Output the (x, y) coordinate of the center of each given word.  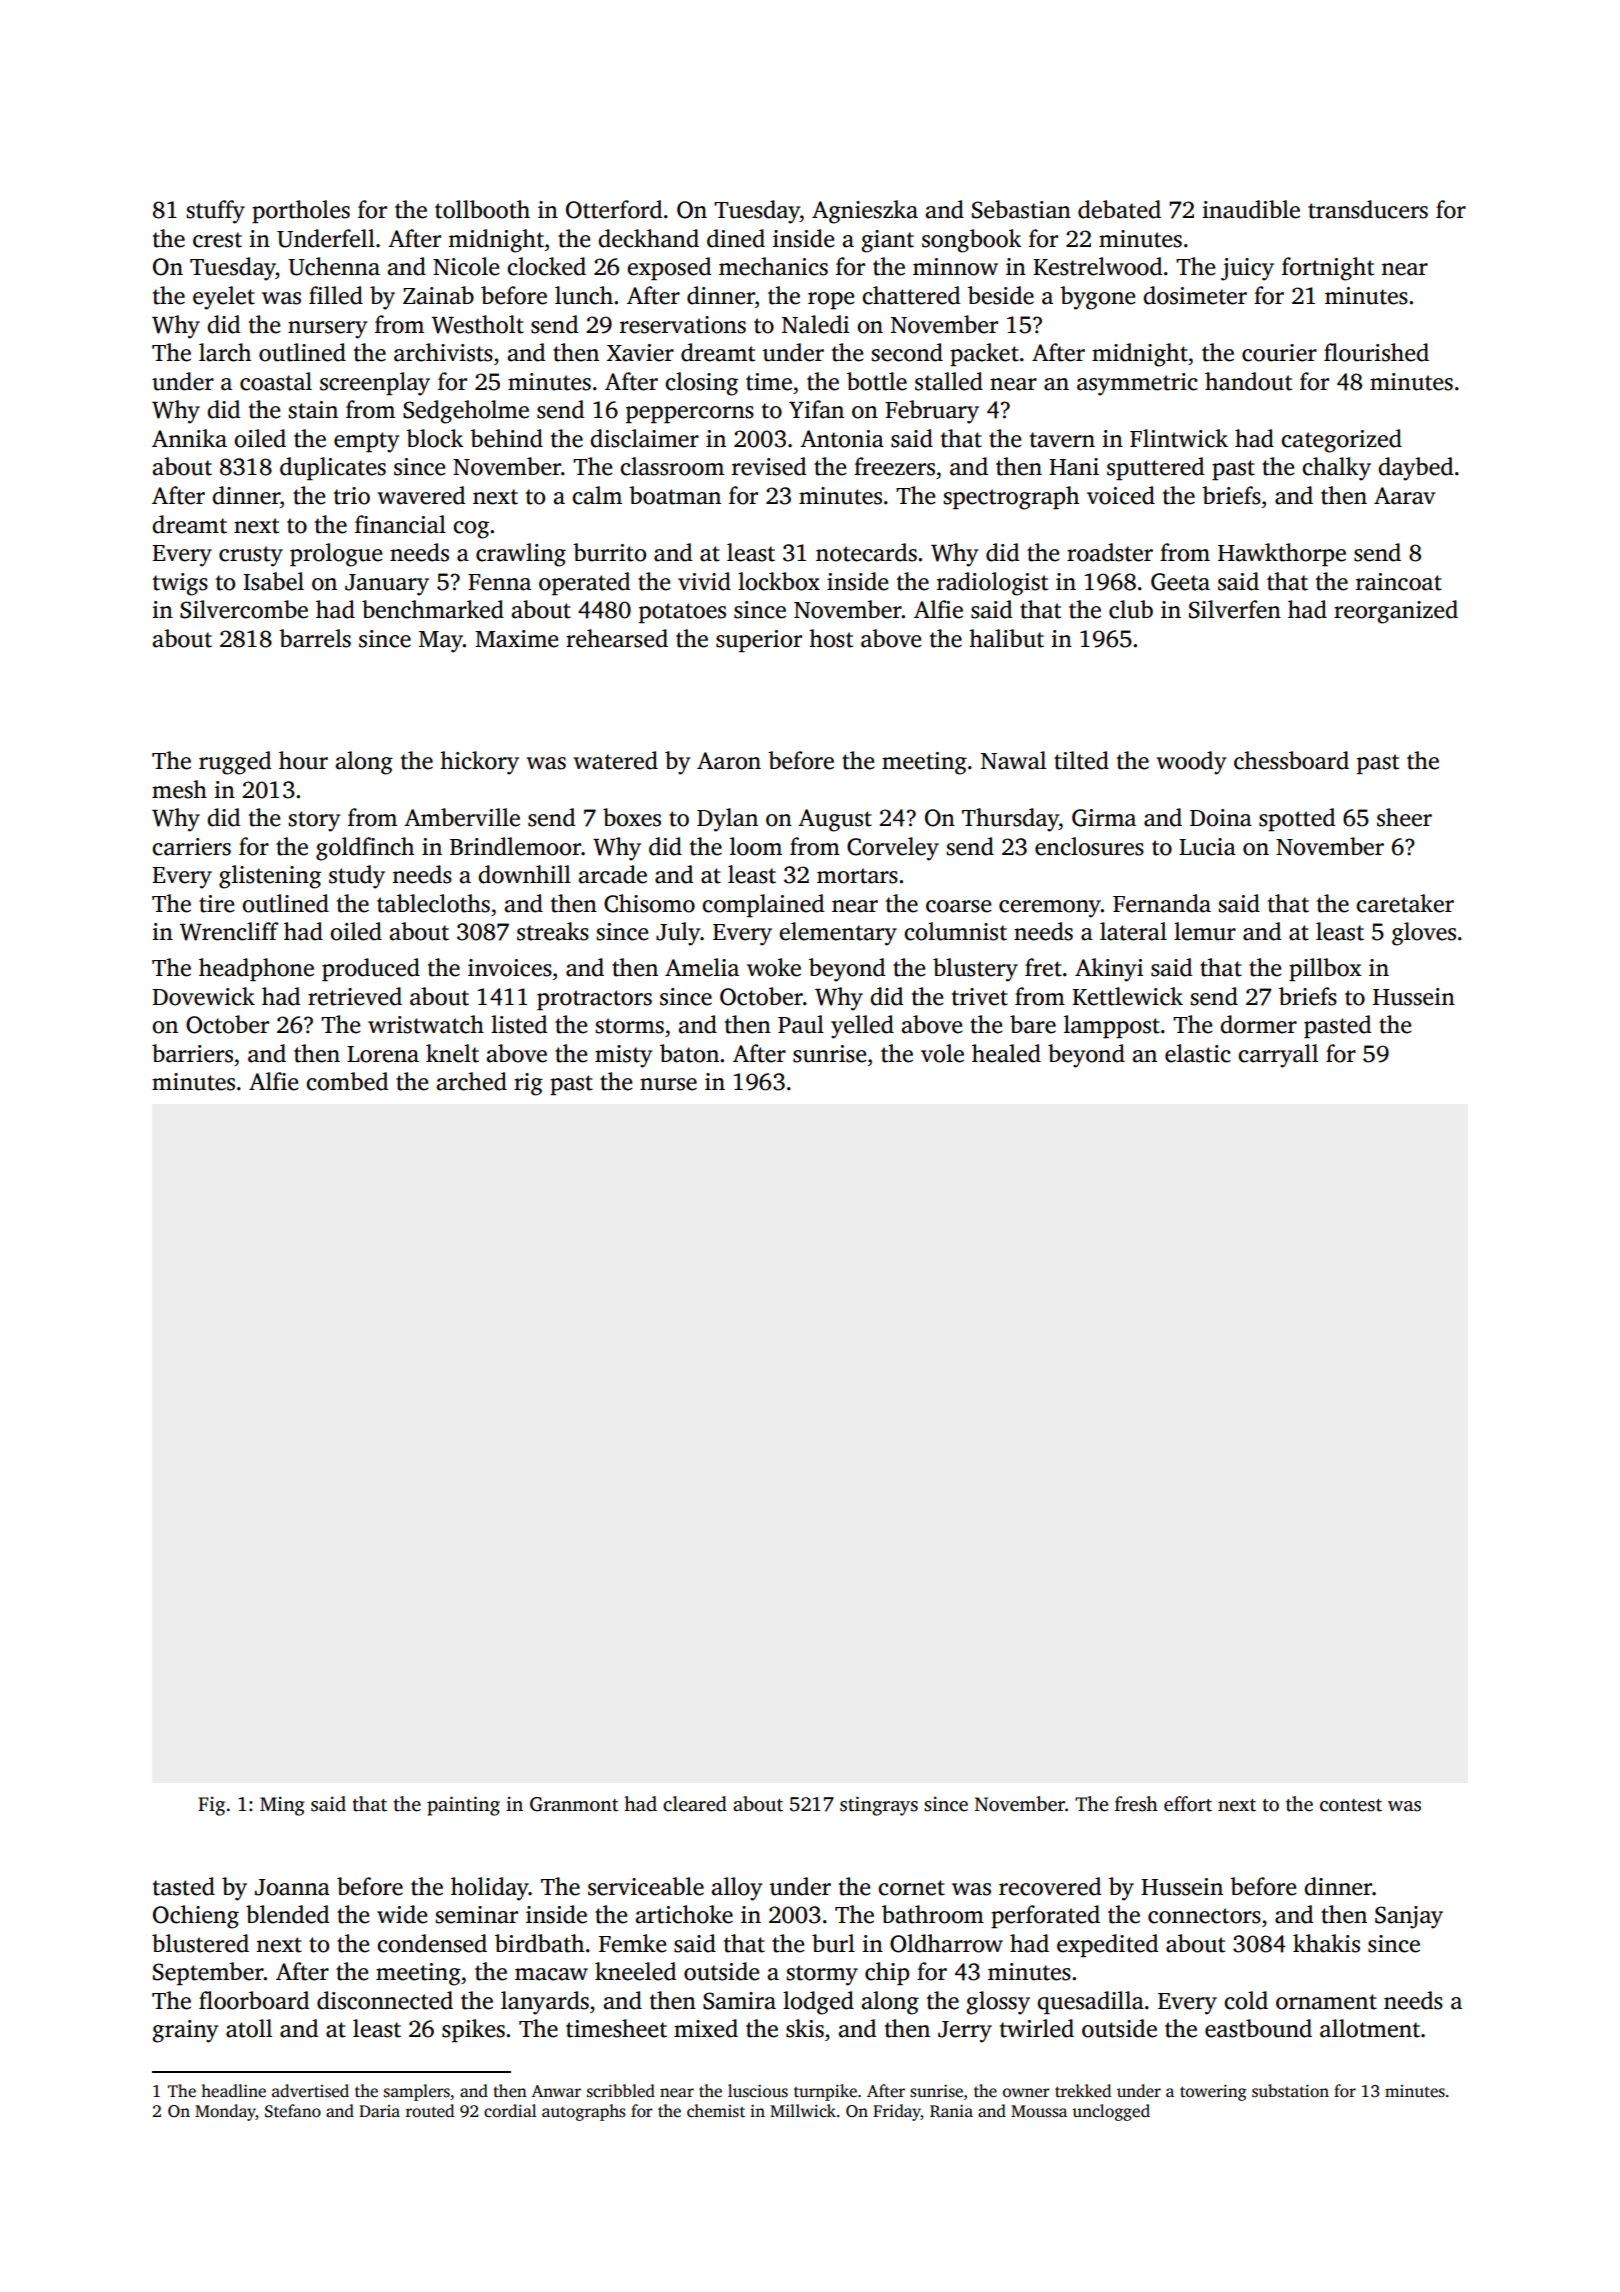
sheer (1404, 817)
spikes (473, 2030)
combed (347, 1081)
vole (942, 1053)
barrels (315, 638)
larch (225, 352)
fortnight (1328, 269)
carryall (1278, 1056)
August (835, 820)
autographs (584, 2112)
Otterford (614, 209)
